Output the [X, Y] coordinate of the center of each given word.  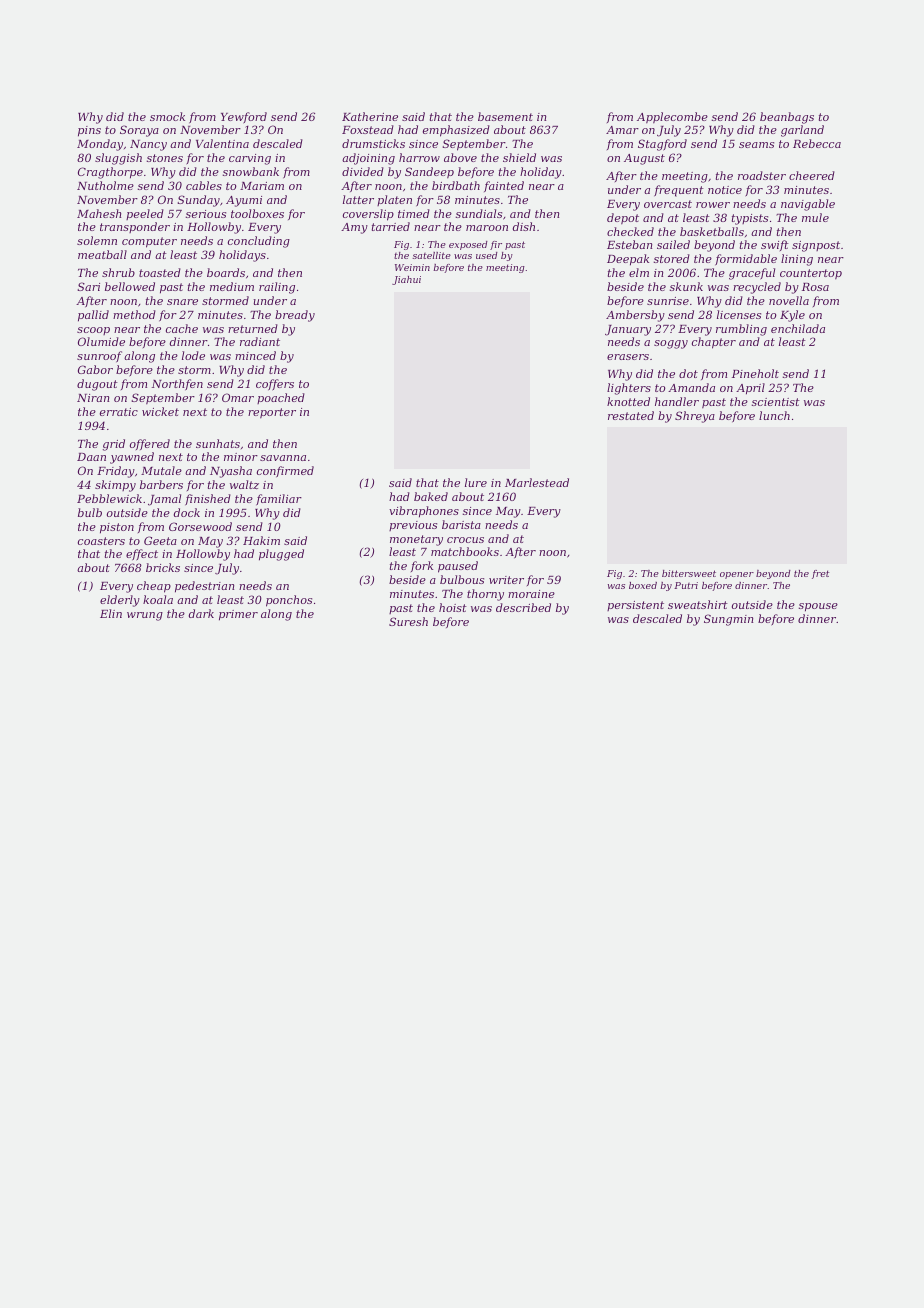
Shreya [695, 417]
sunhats [218, 443]
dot [688, 373]
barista [461, 524]
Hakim [261, 540]
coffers [275, 385]
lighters [629, 389]
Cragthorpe [110, 173]
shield [519, 157]
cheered [812, 175]
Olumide [101, 341]
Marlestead [537, 482]
